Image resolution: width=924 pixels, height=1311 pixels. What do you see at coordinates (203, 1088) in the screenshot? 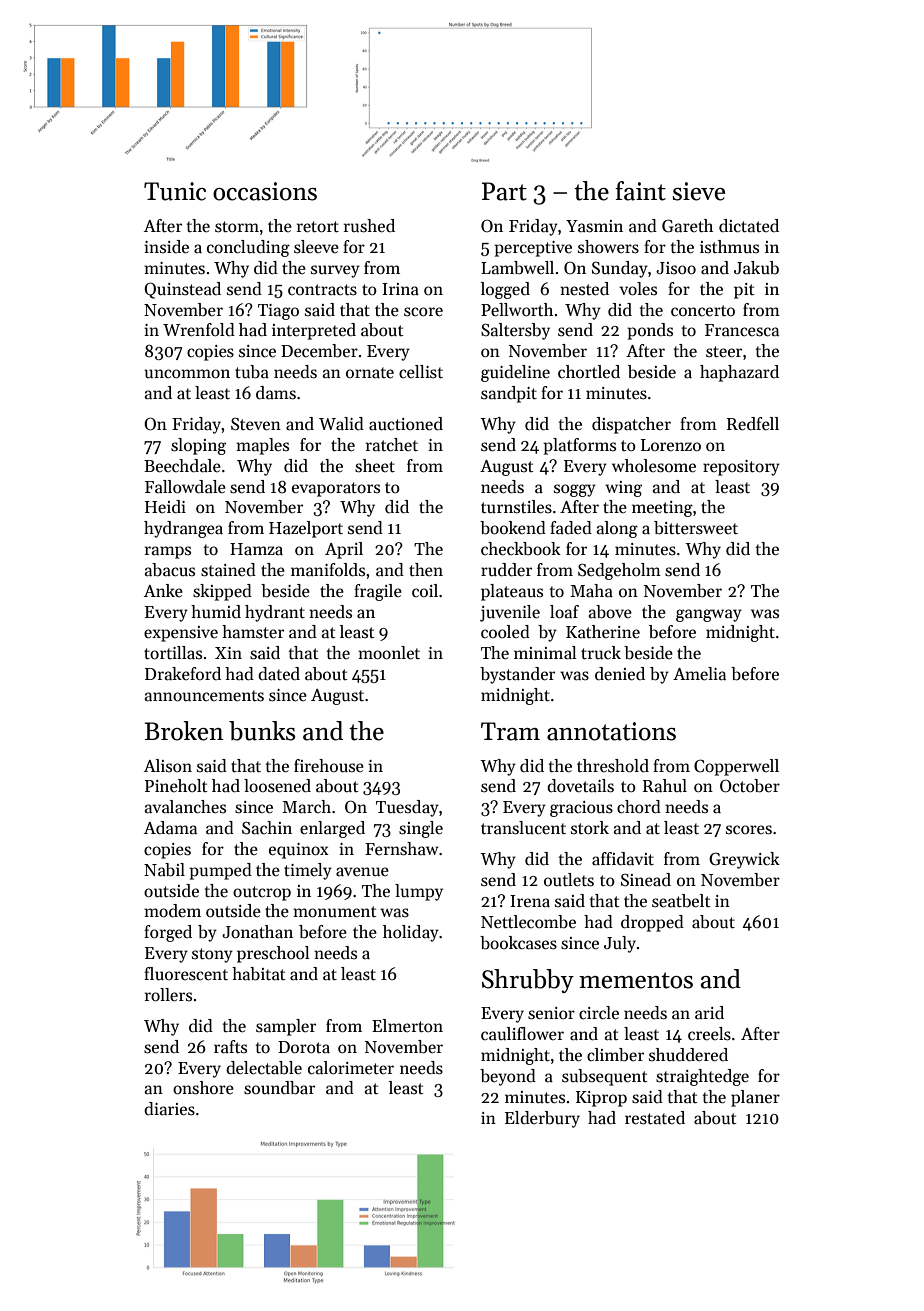
I see `onshore` at bounding box center [203, 1088].
